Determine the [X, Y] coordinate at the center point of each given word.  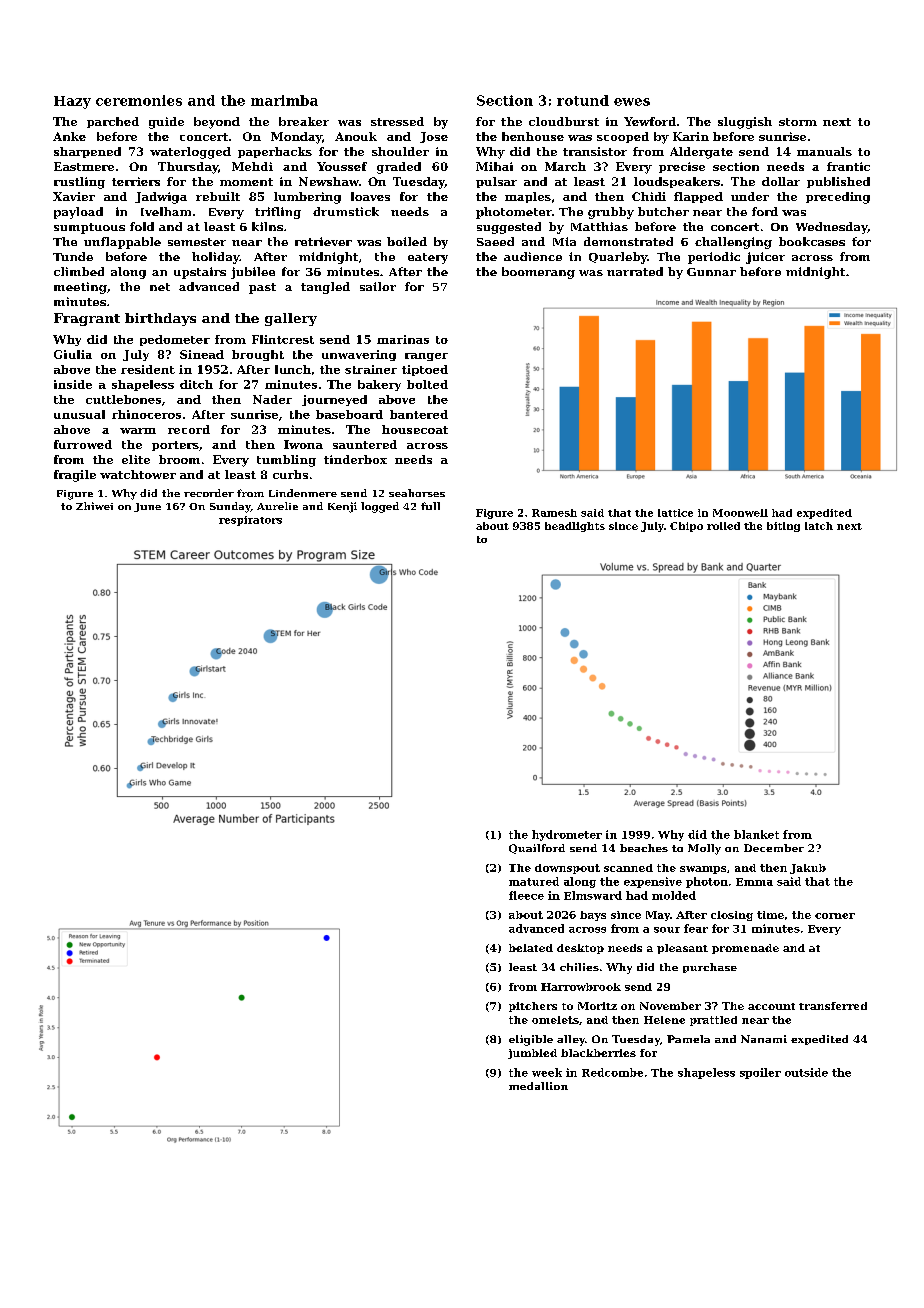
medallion [538, 1086]
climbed [79, 271]
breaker [304, 121]
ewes [632, 102]
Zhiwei [94, 506]
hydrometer [567, 835]
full [430, 506]
